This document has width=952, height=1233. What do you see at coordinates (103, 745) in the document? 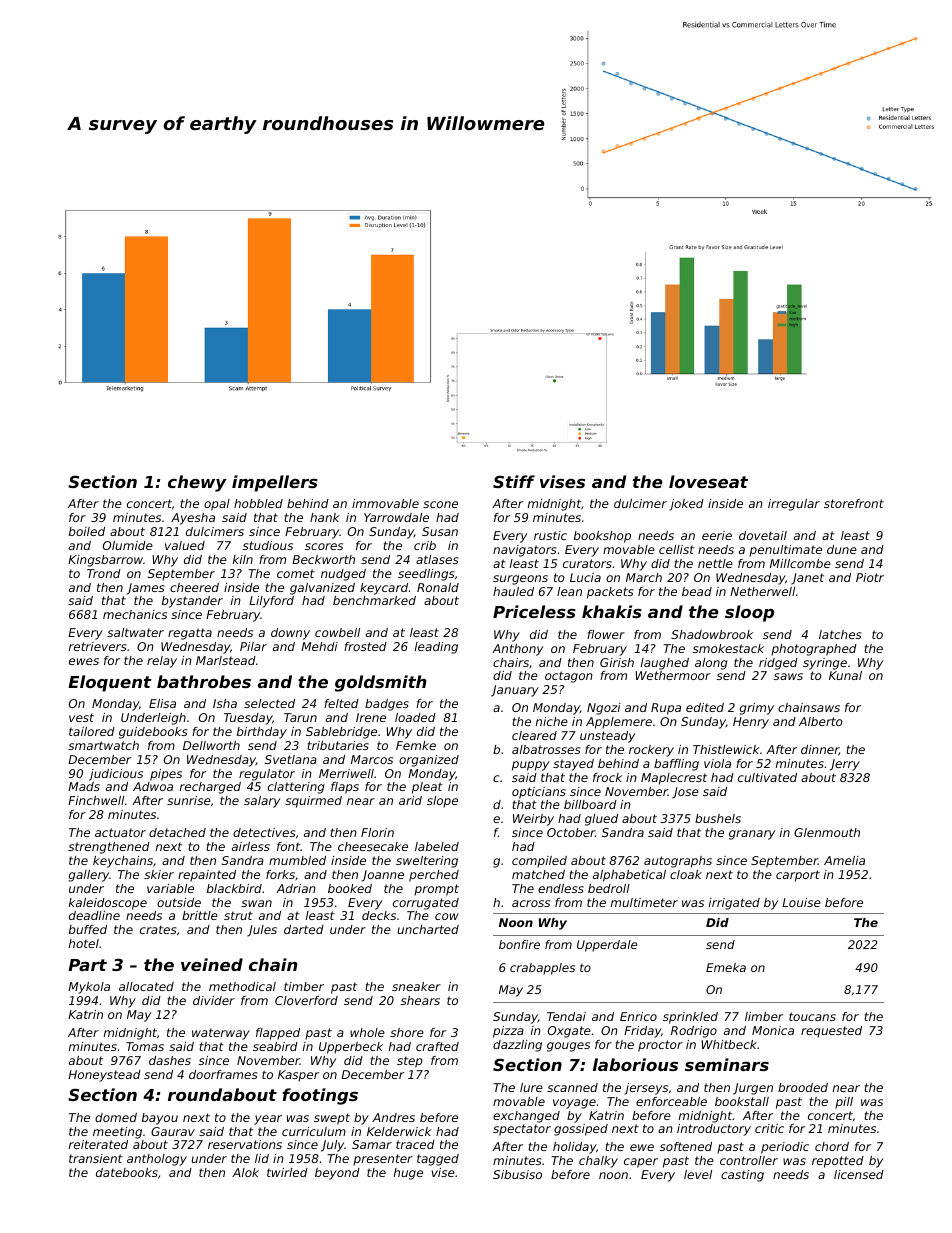
I see `smartwatch` at bounding box center [103, 745].
